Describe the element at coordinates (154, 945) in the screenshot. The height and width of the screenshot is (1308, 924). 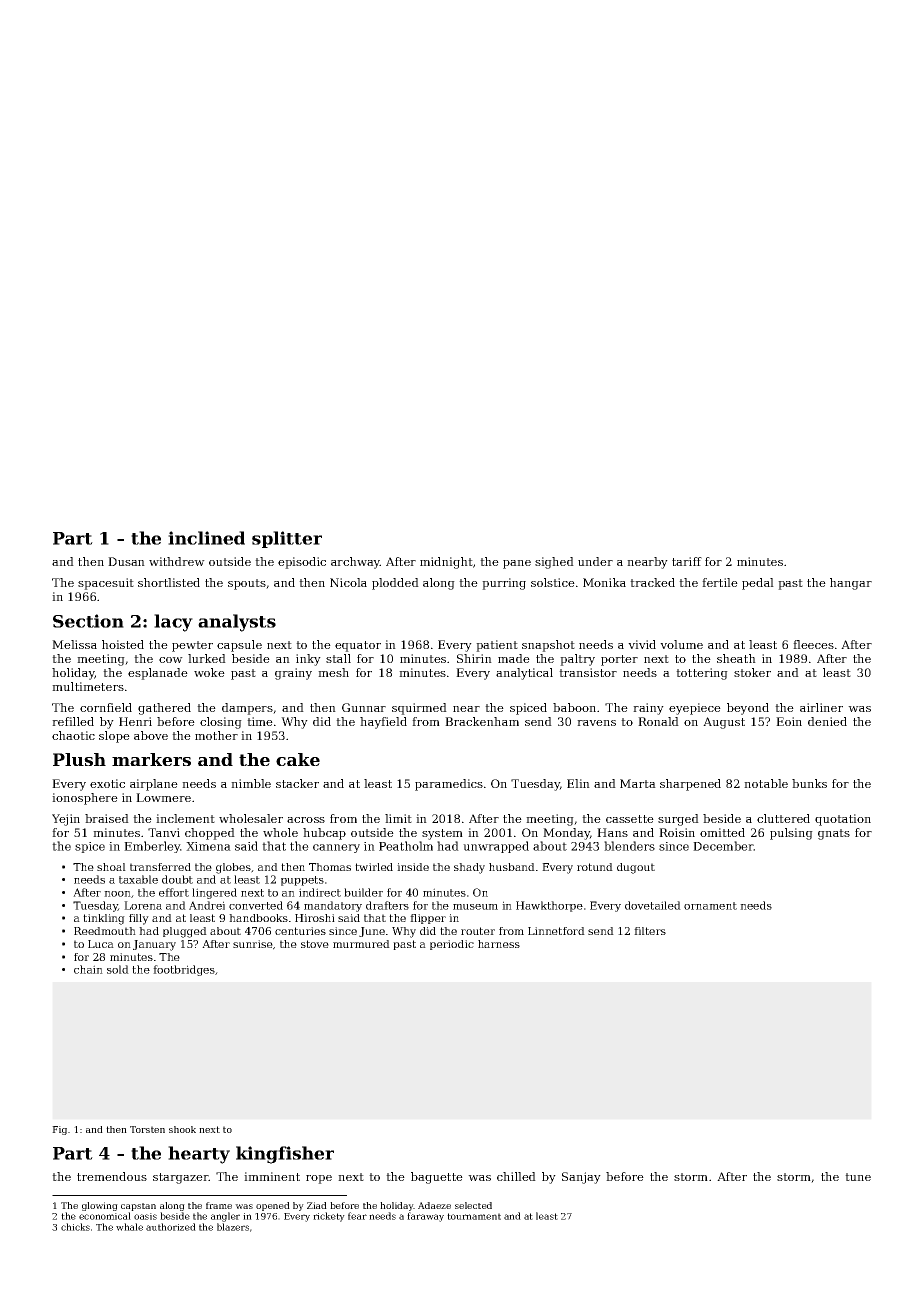
I see `January` at that location.
